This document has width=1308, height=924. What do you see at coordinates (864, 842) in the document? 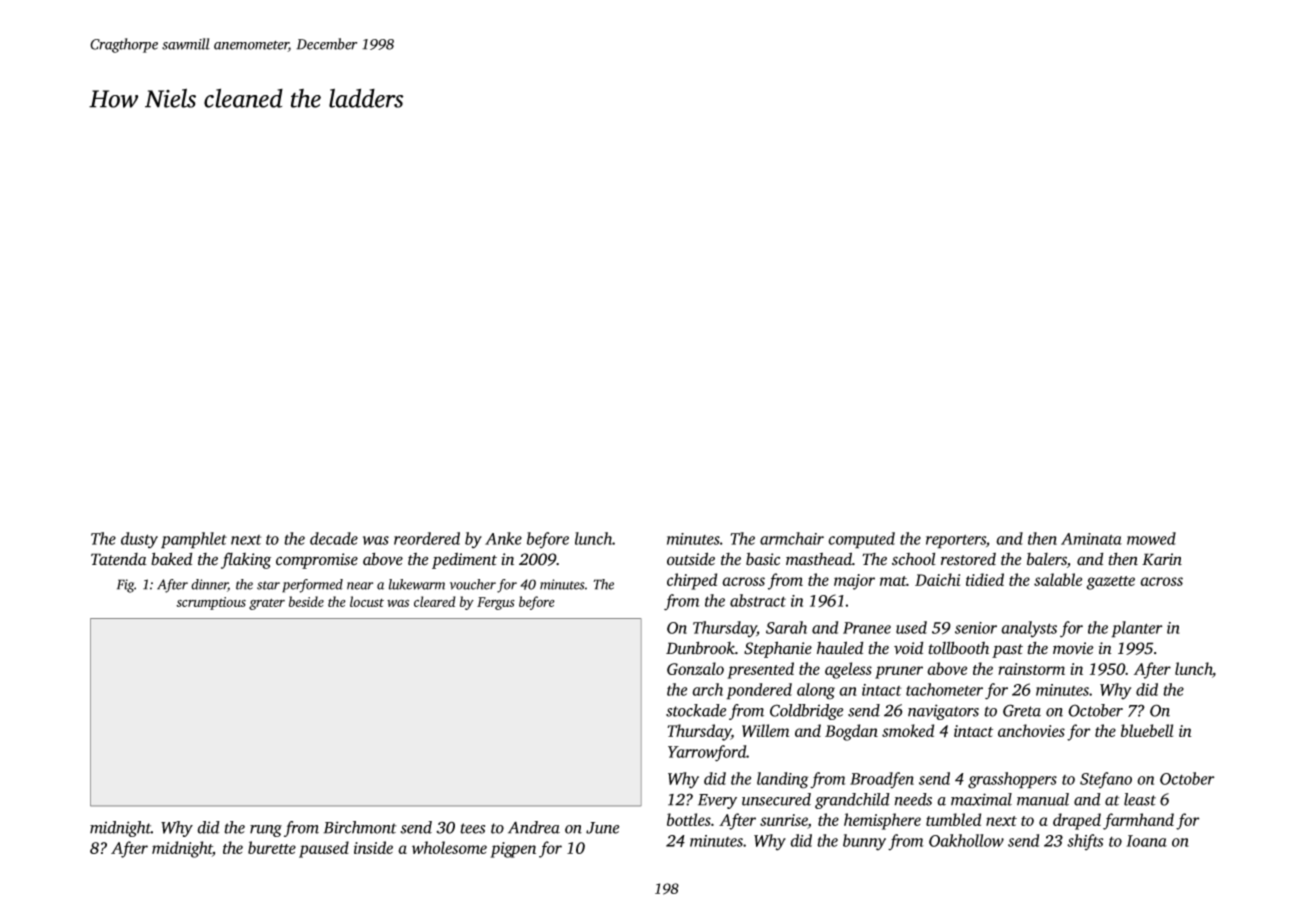
I see `bunny` at bounding box center [864, 842].
